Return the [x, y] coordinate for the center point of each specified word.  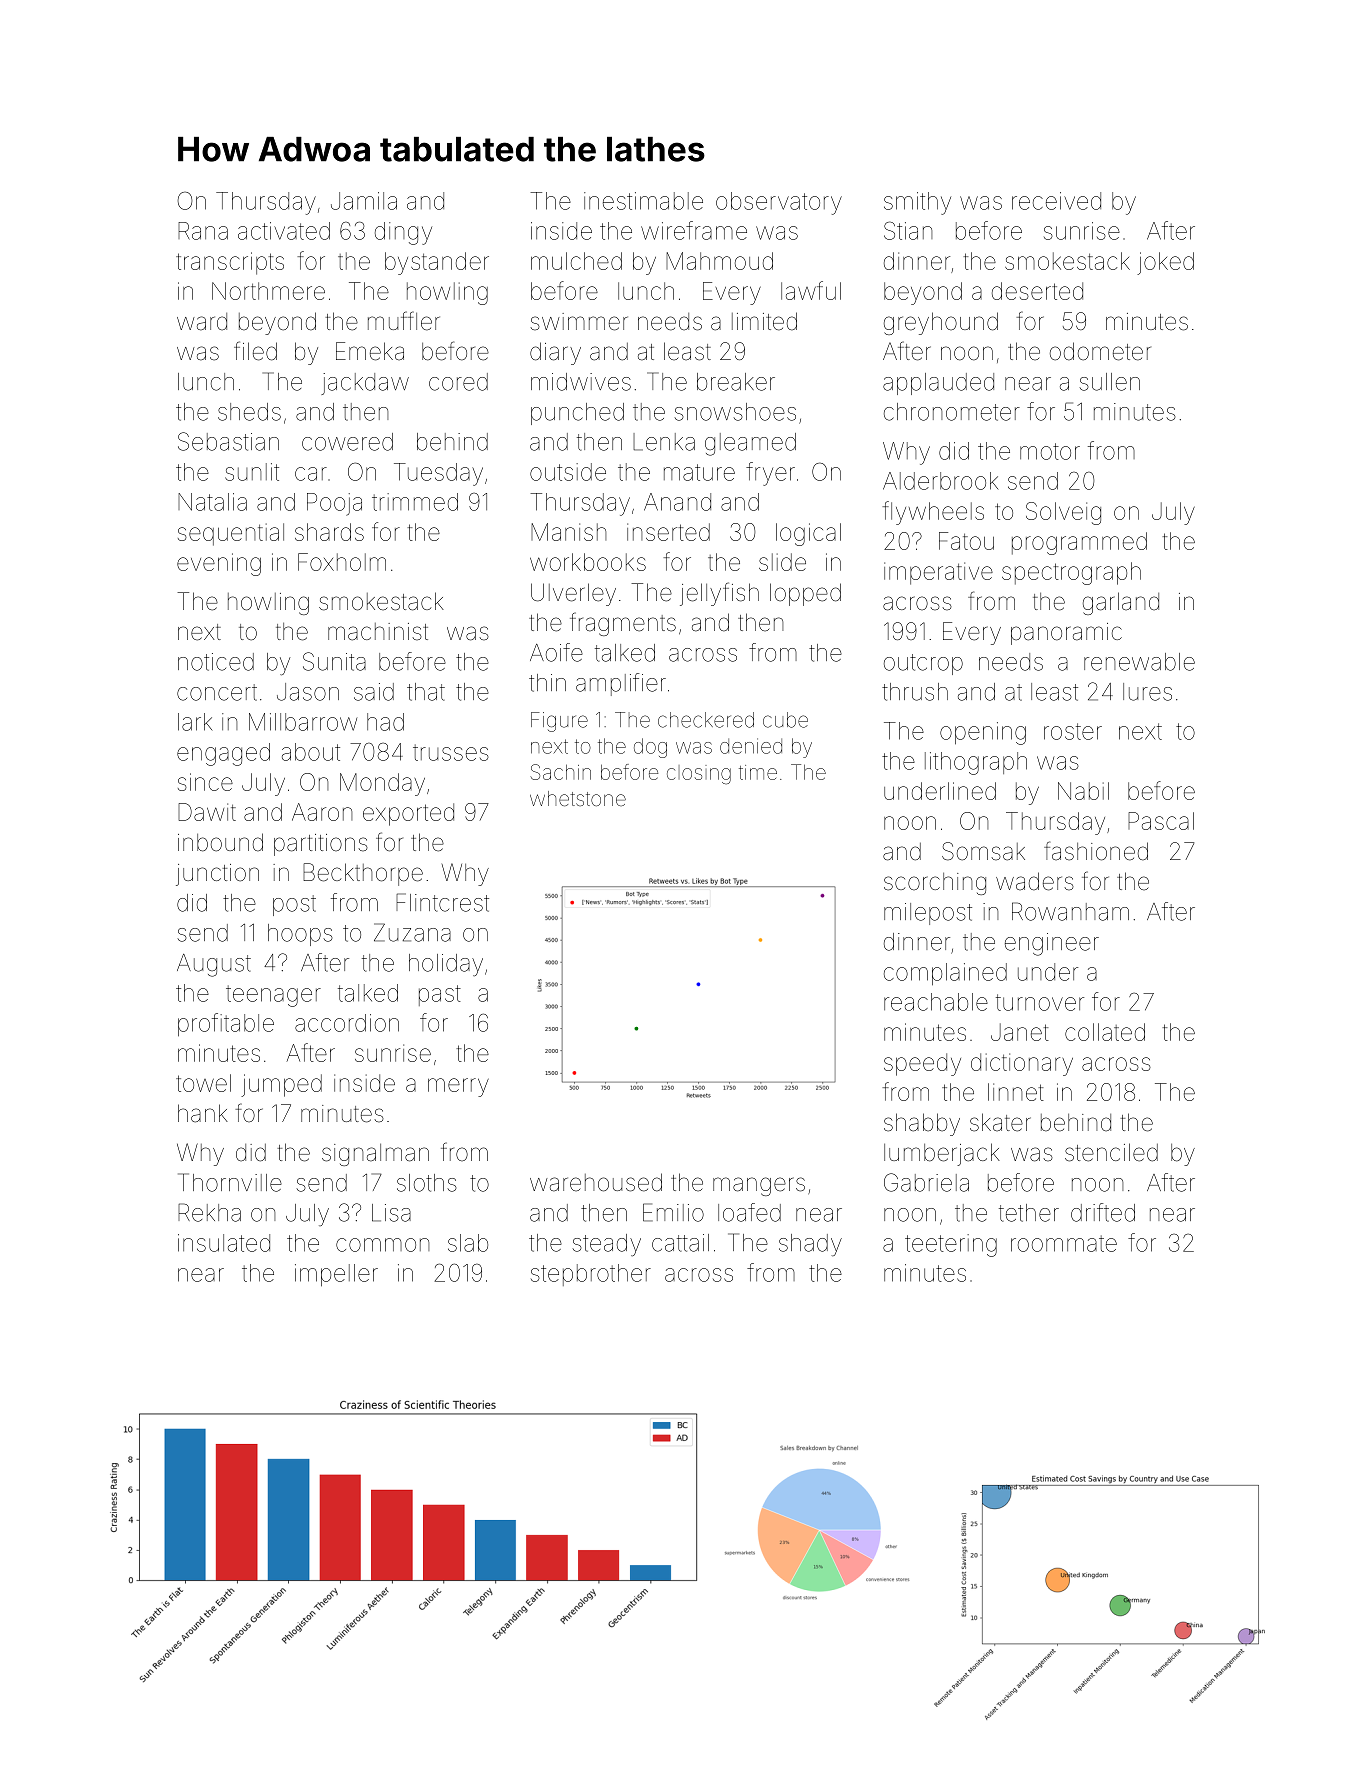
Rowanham [1070, 911]
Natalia [212, 502]
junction [217, 875]
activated [284, 231]
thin [547, 683]
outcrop [923, 664]
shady [810, 1245]
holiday [446, 965]
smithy [917, 203]
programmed [1079, 543]
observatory [779, 203]
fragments [623, 624]
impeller [336, 1275]
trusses [451, 752]
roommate [1064, 1243]
